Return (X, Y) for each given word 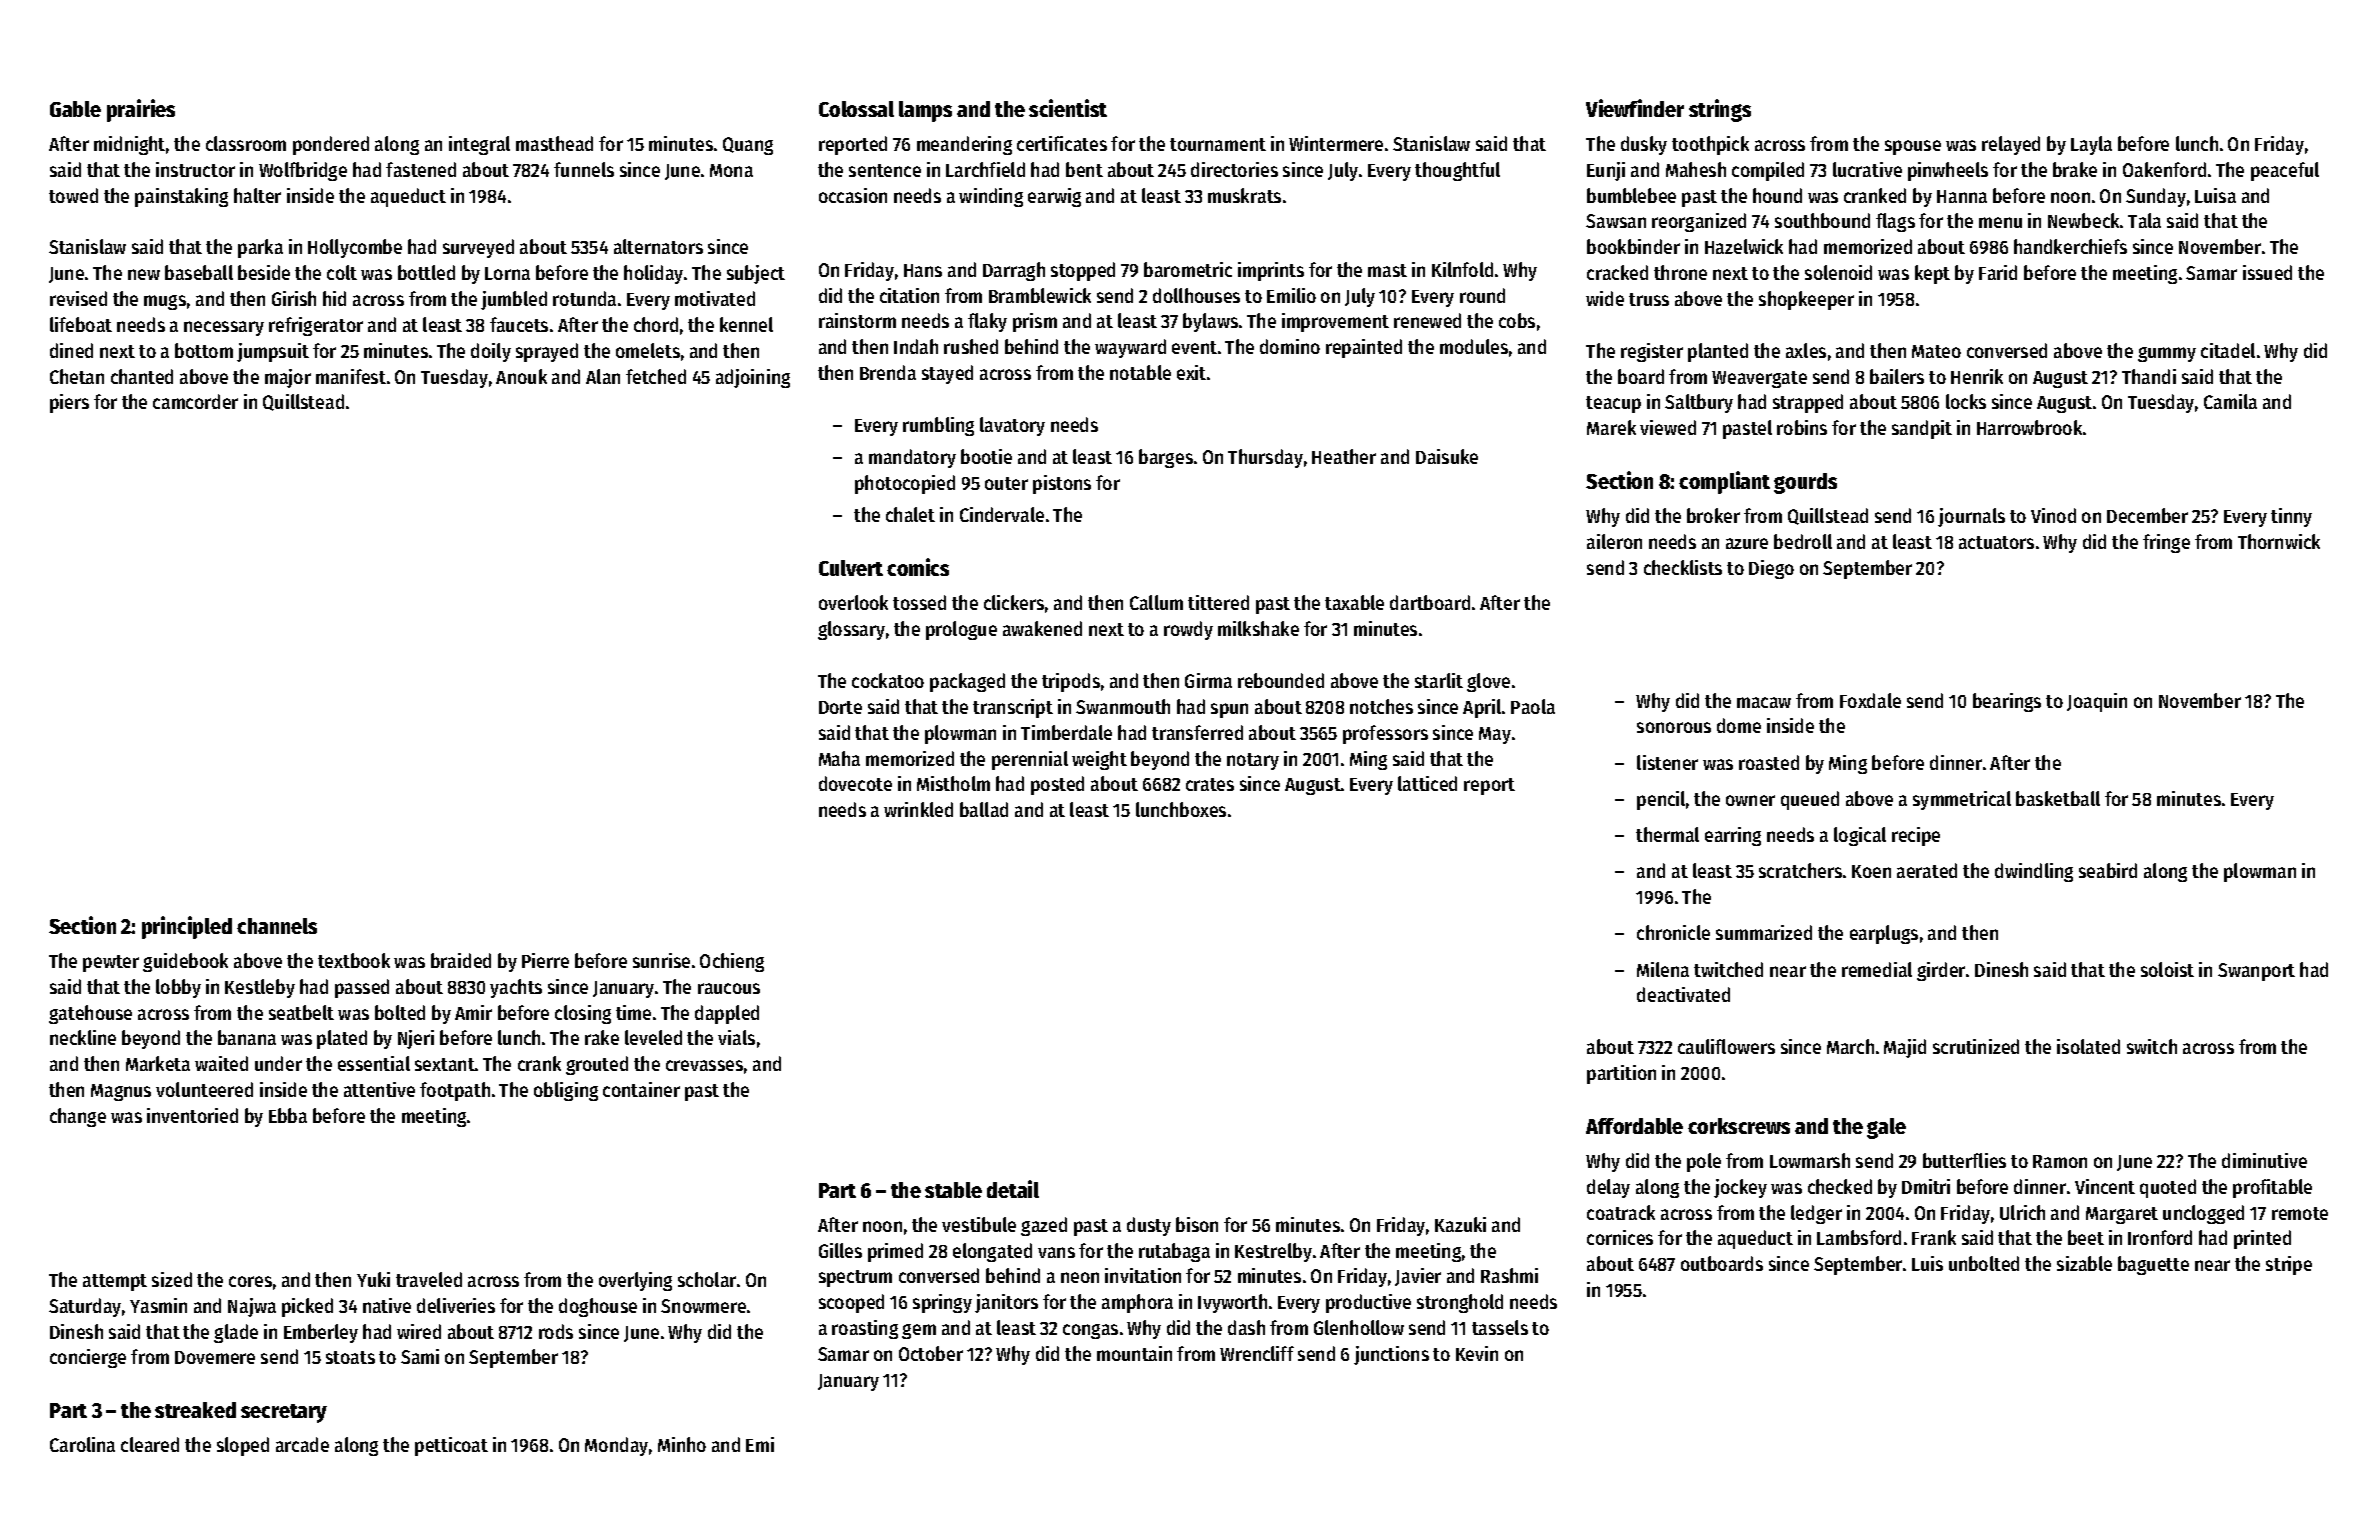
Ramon (2060, 1161)
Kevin (1477, 1353)
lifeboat (81, 324)
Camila (2230, 401)
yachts (516, 988)
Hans (923, 270)
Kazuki (1460, 1224)
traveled (429, 1279)
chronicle (1673, 932)
